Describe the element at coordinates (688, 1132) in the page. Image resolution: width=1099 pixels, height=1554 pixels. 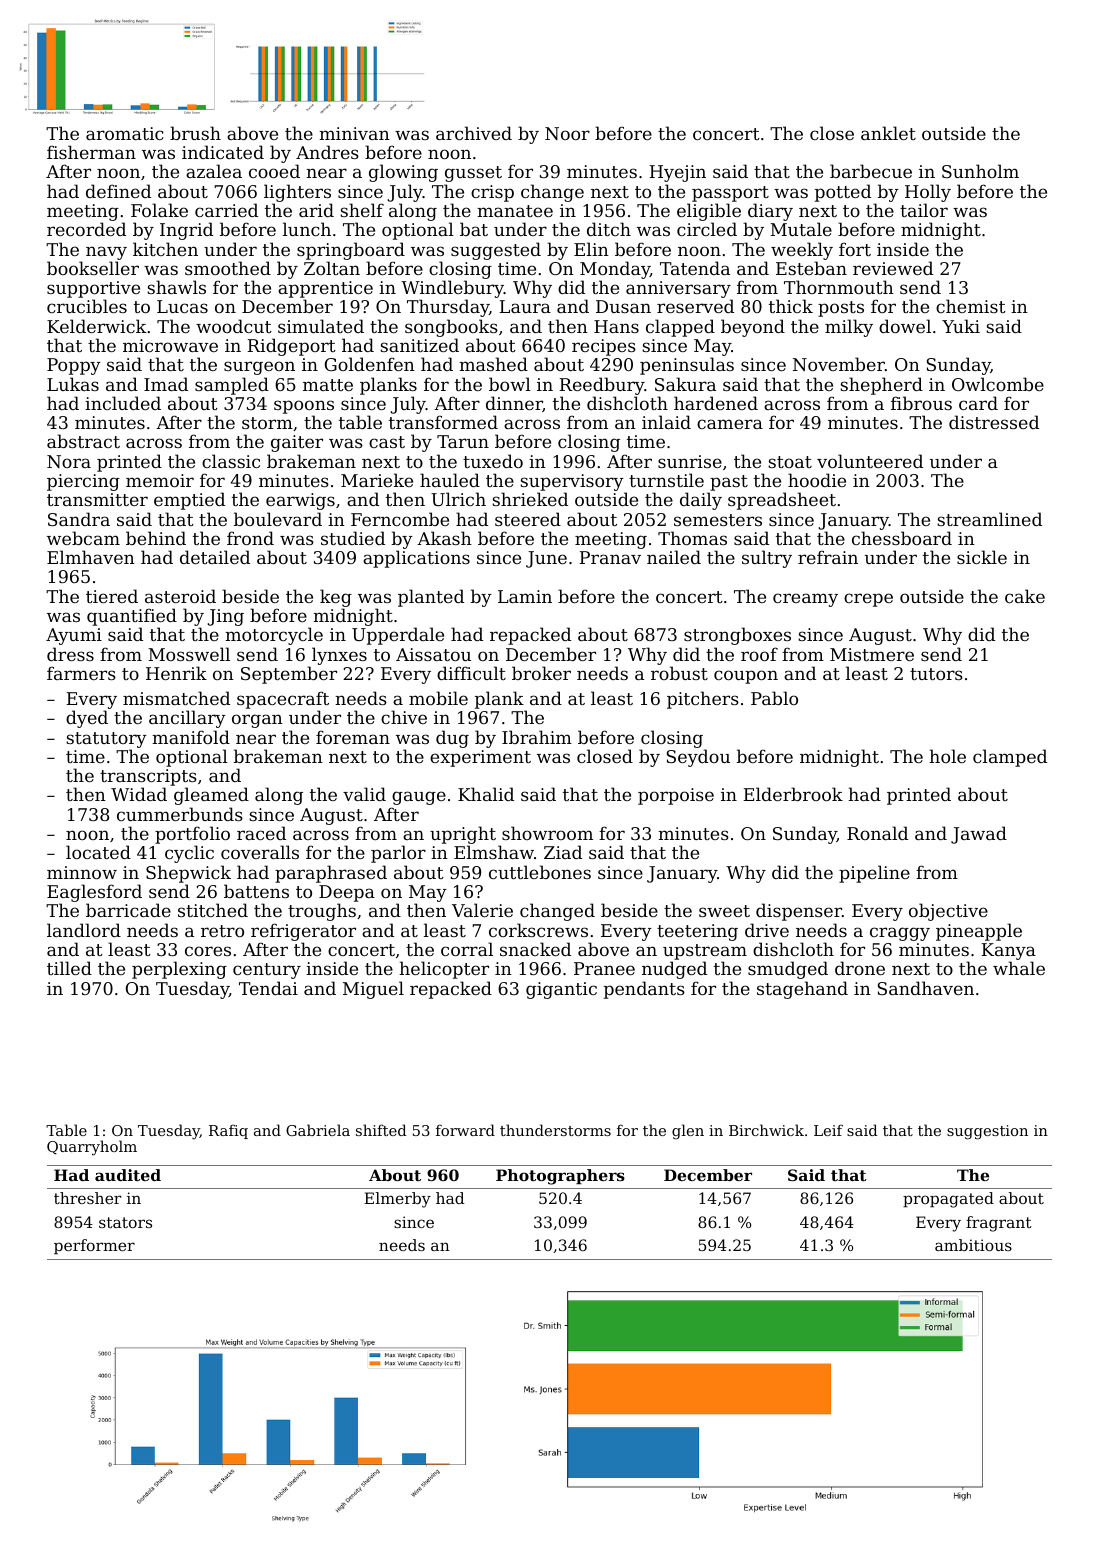
I see `glen` at that location.
